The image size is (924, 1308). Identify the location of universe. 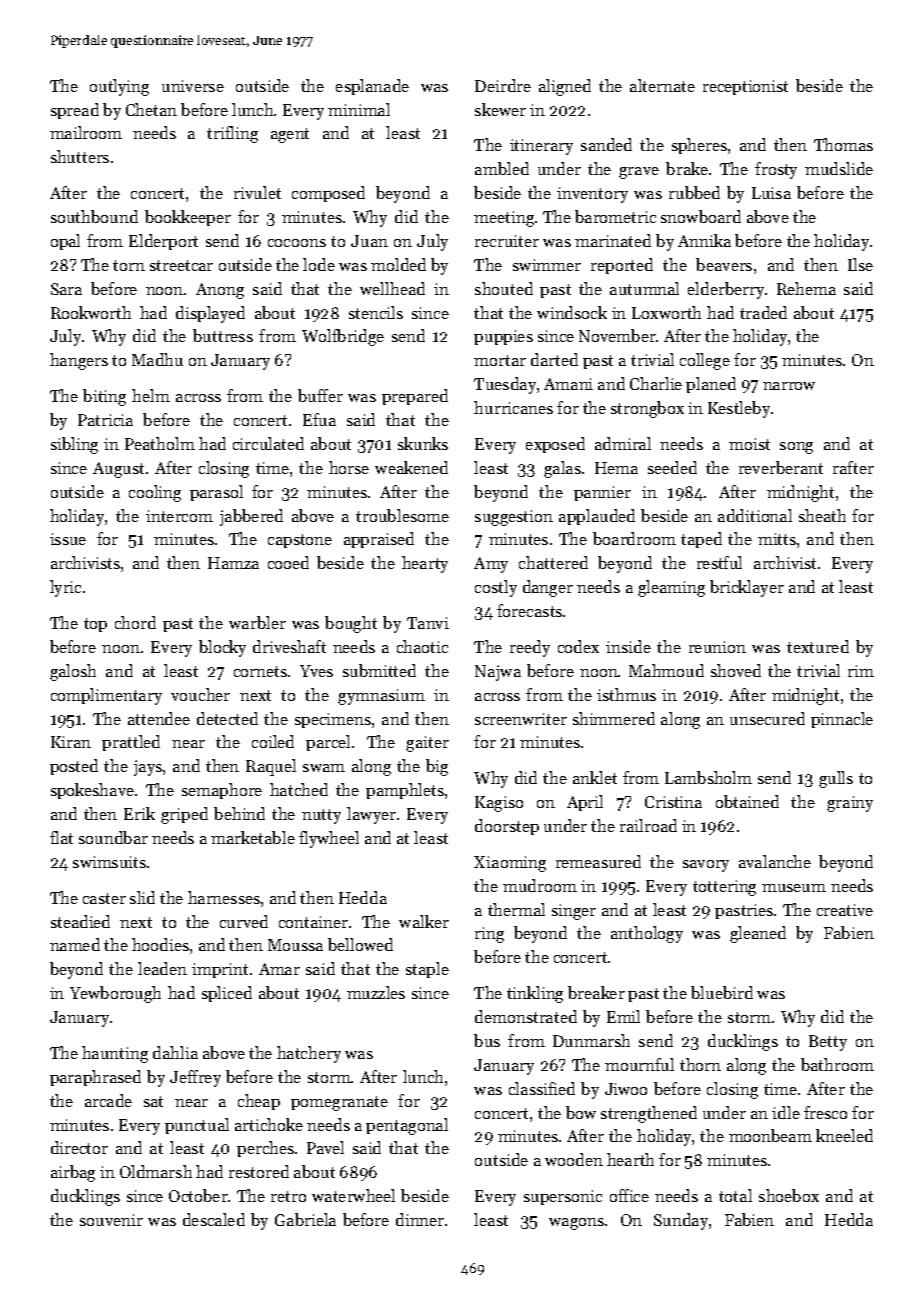
(193, 86).
